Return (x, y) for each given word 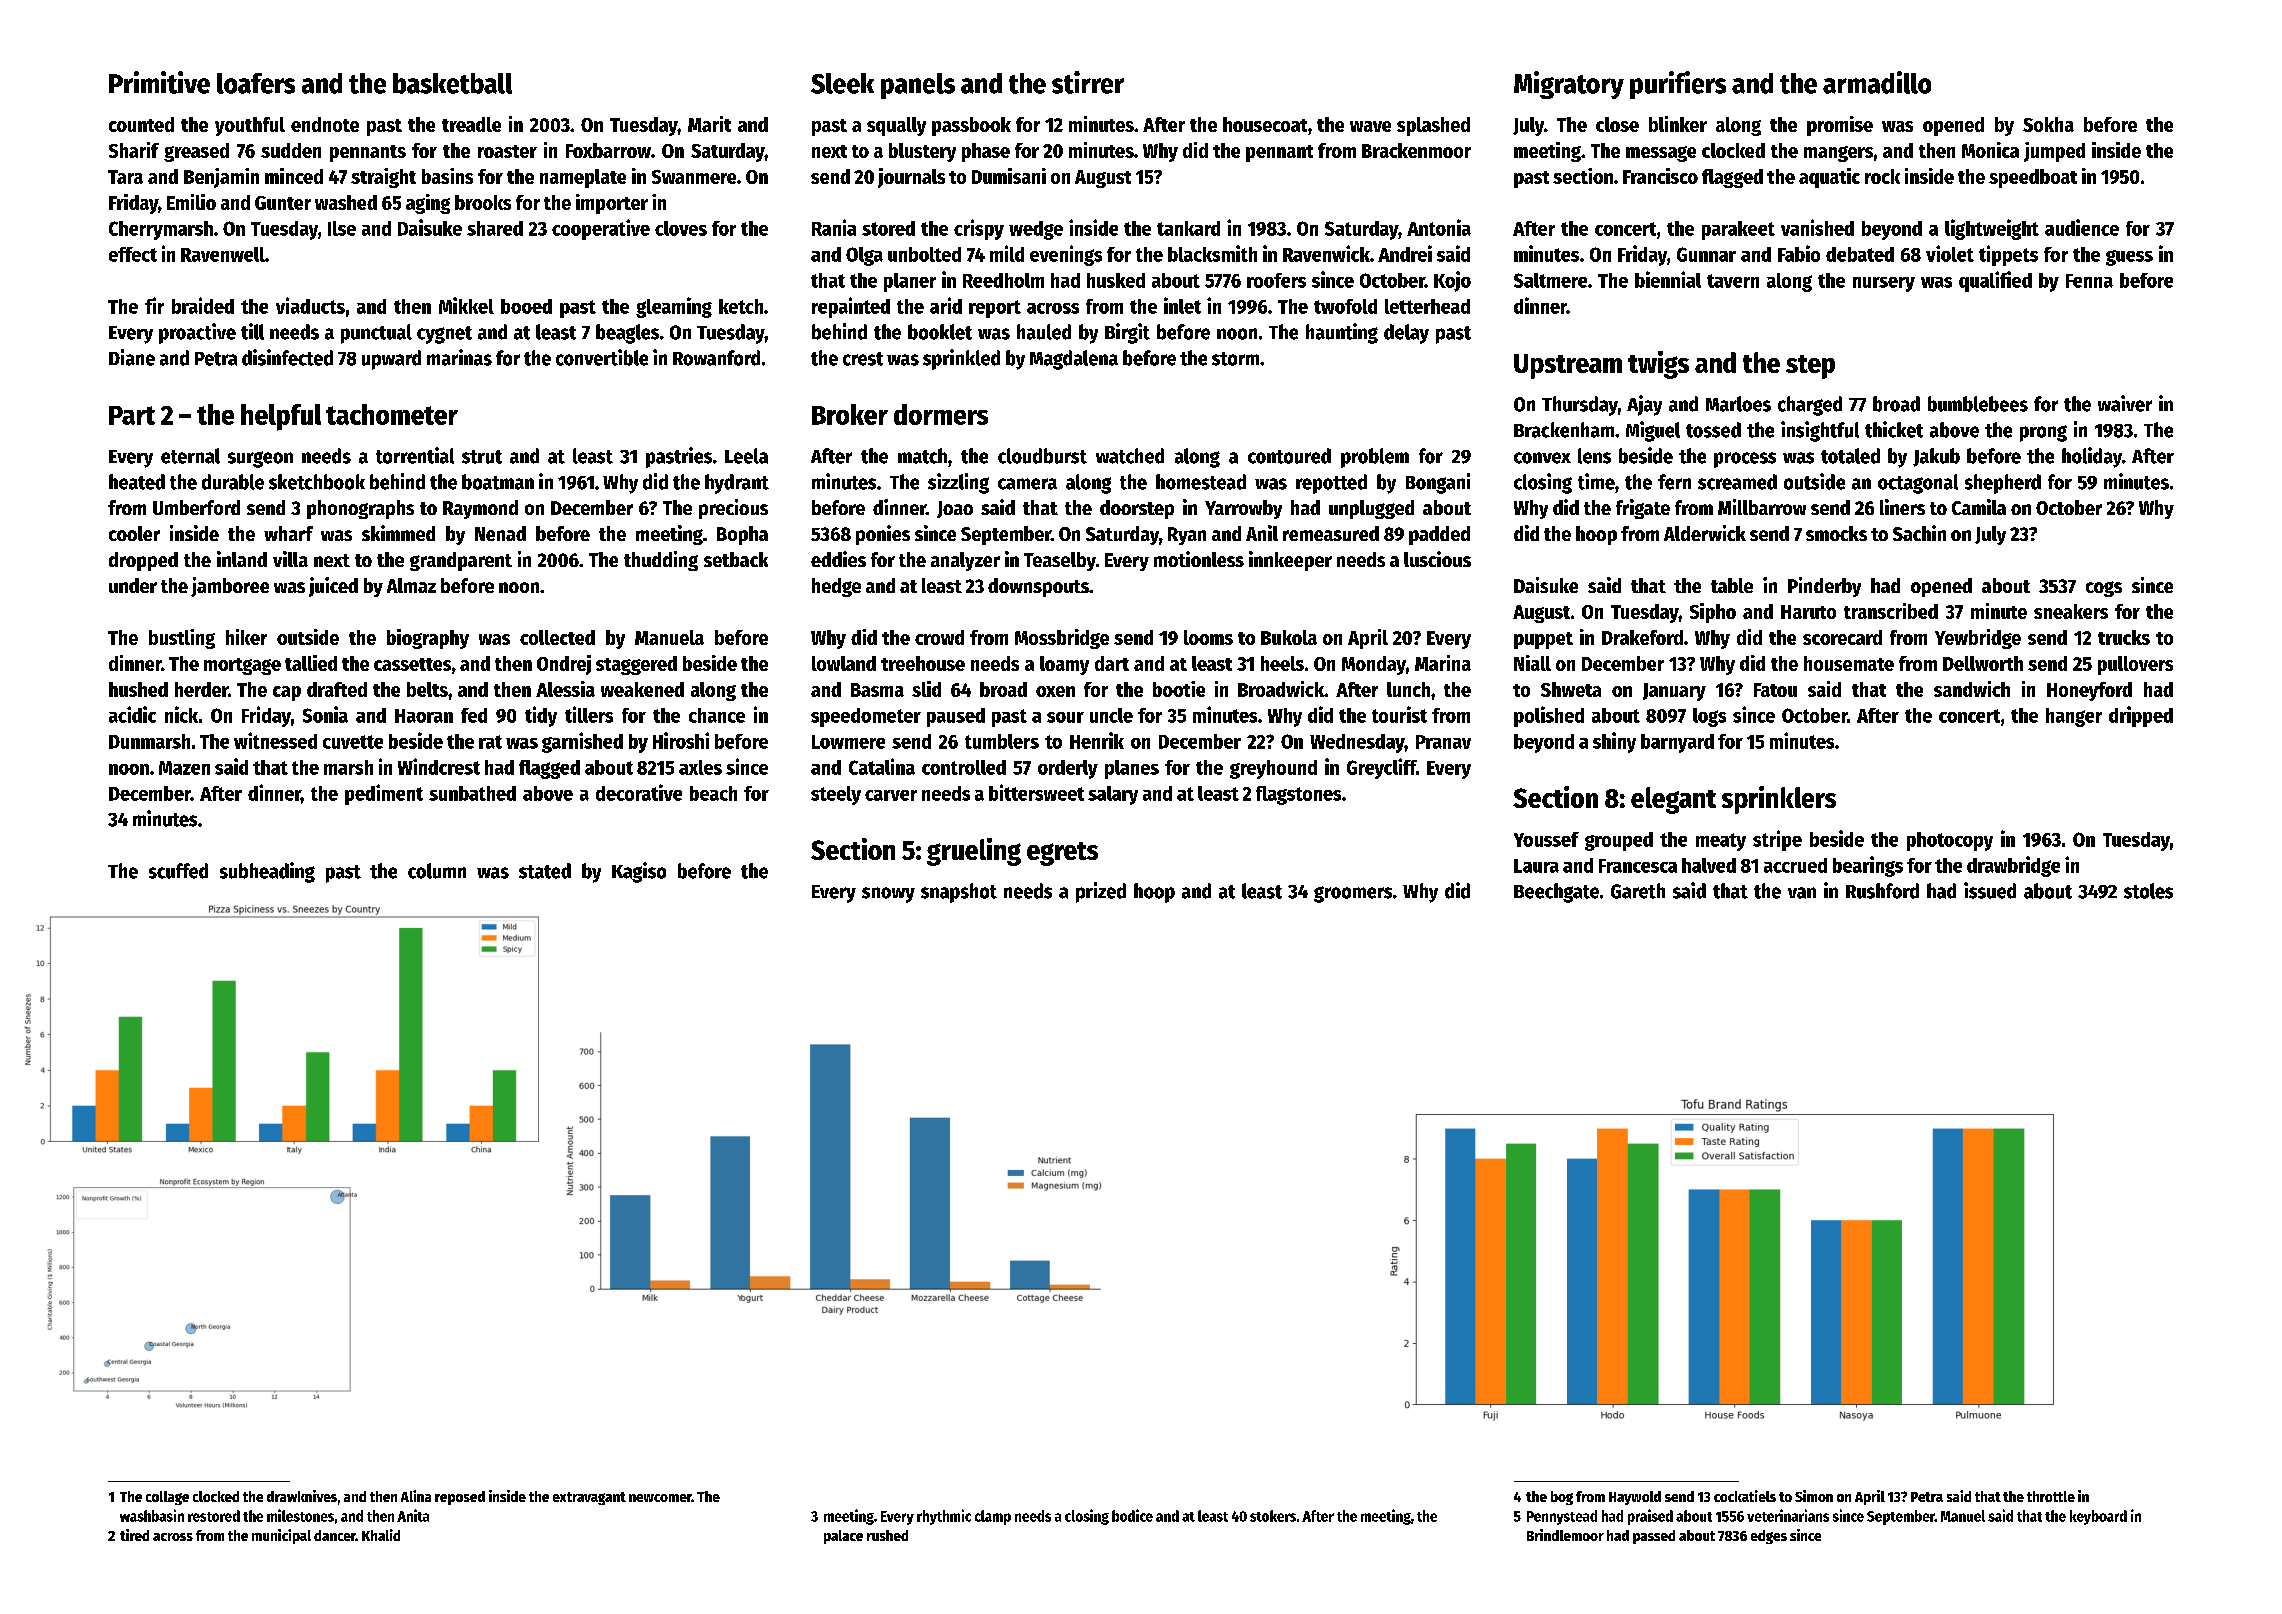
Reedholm (1003, 280)
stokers (1273, 1516)
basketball (452, 83)
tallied (311, 663)
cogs (2104, 589)
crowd (939, 637)
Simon (1814, 1496)
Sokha (2048, 124)
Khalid (381, 1535)
